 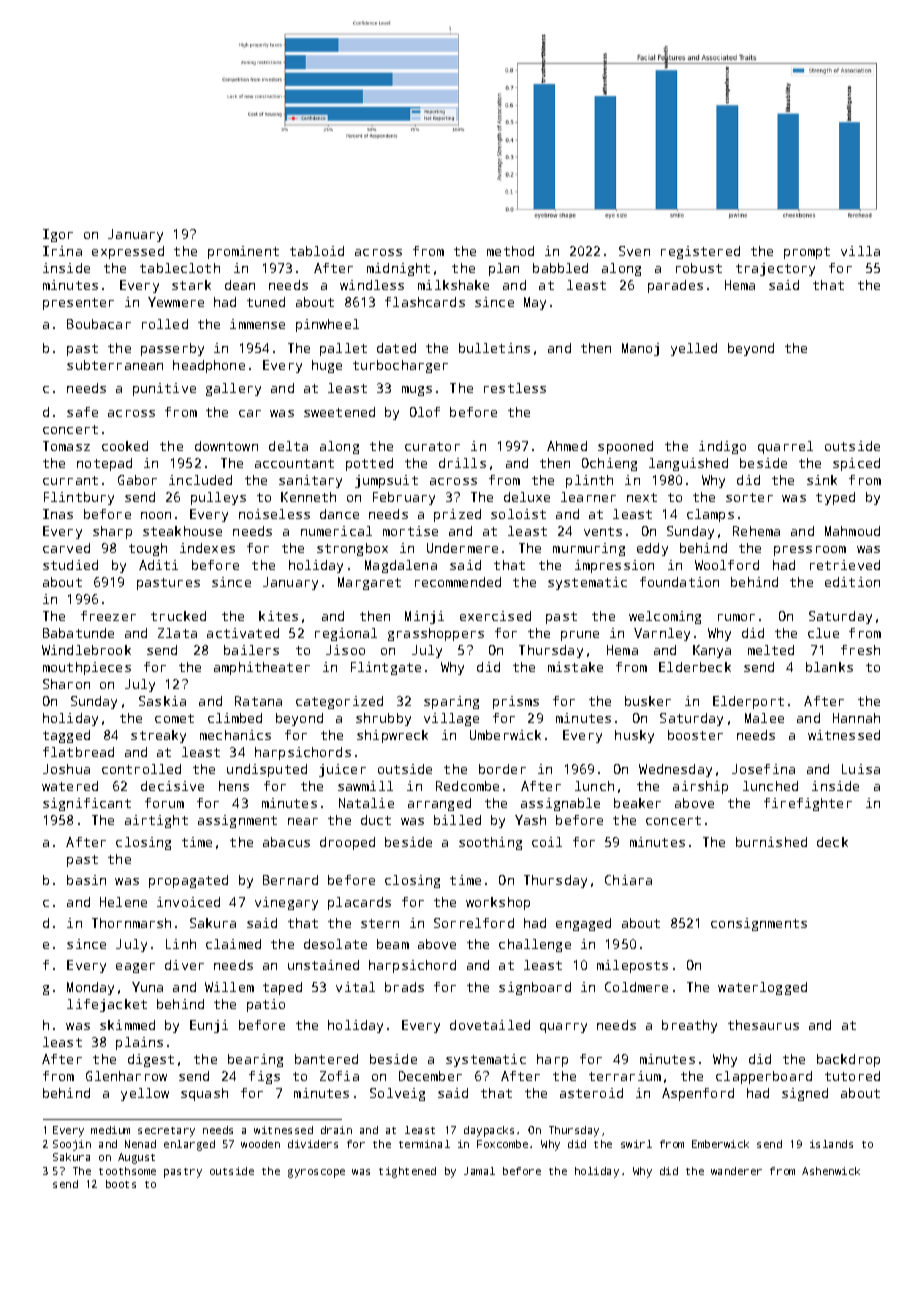 What do you see at coordinates (498, 903) in the image?
I see `workshop` at bounding box center [498, 903].
